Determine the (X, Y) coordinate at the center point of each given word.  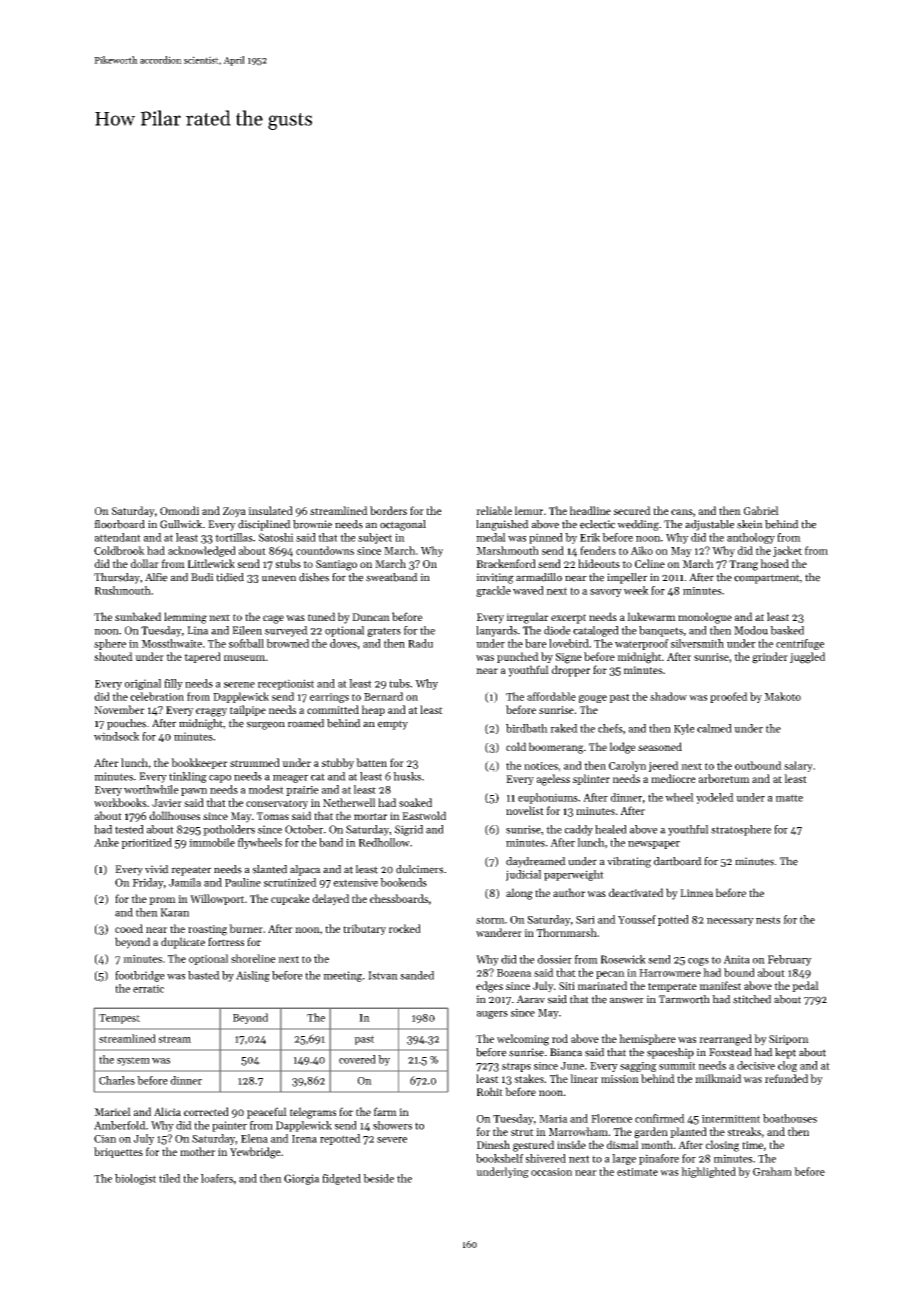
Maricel (112, 1111)
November (119, 709)
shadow (668, 696)
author (569, 892)
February (790, 960)
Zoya (234, 512)
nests (768, 920)
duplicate (183, 943)
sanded (417, 975)
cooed (129, 928)
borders (388, 510)
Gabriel (761, 510)
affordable (551, 696)
